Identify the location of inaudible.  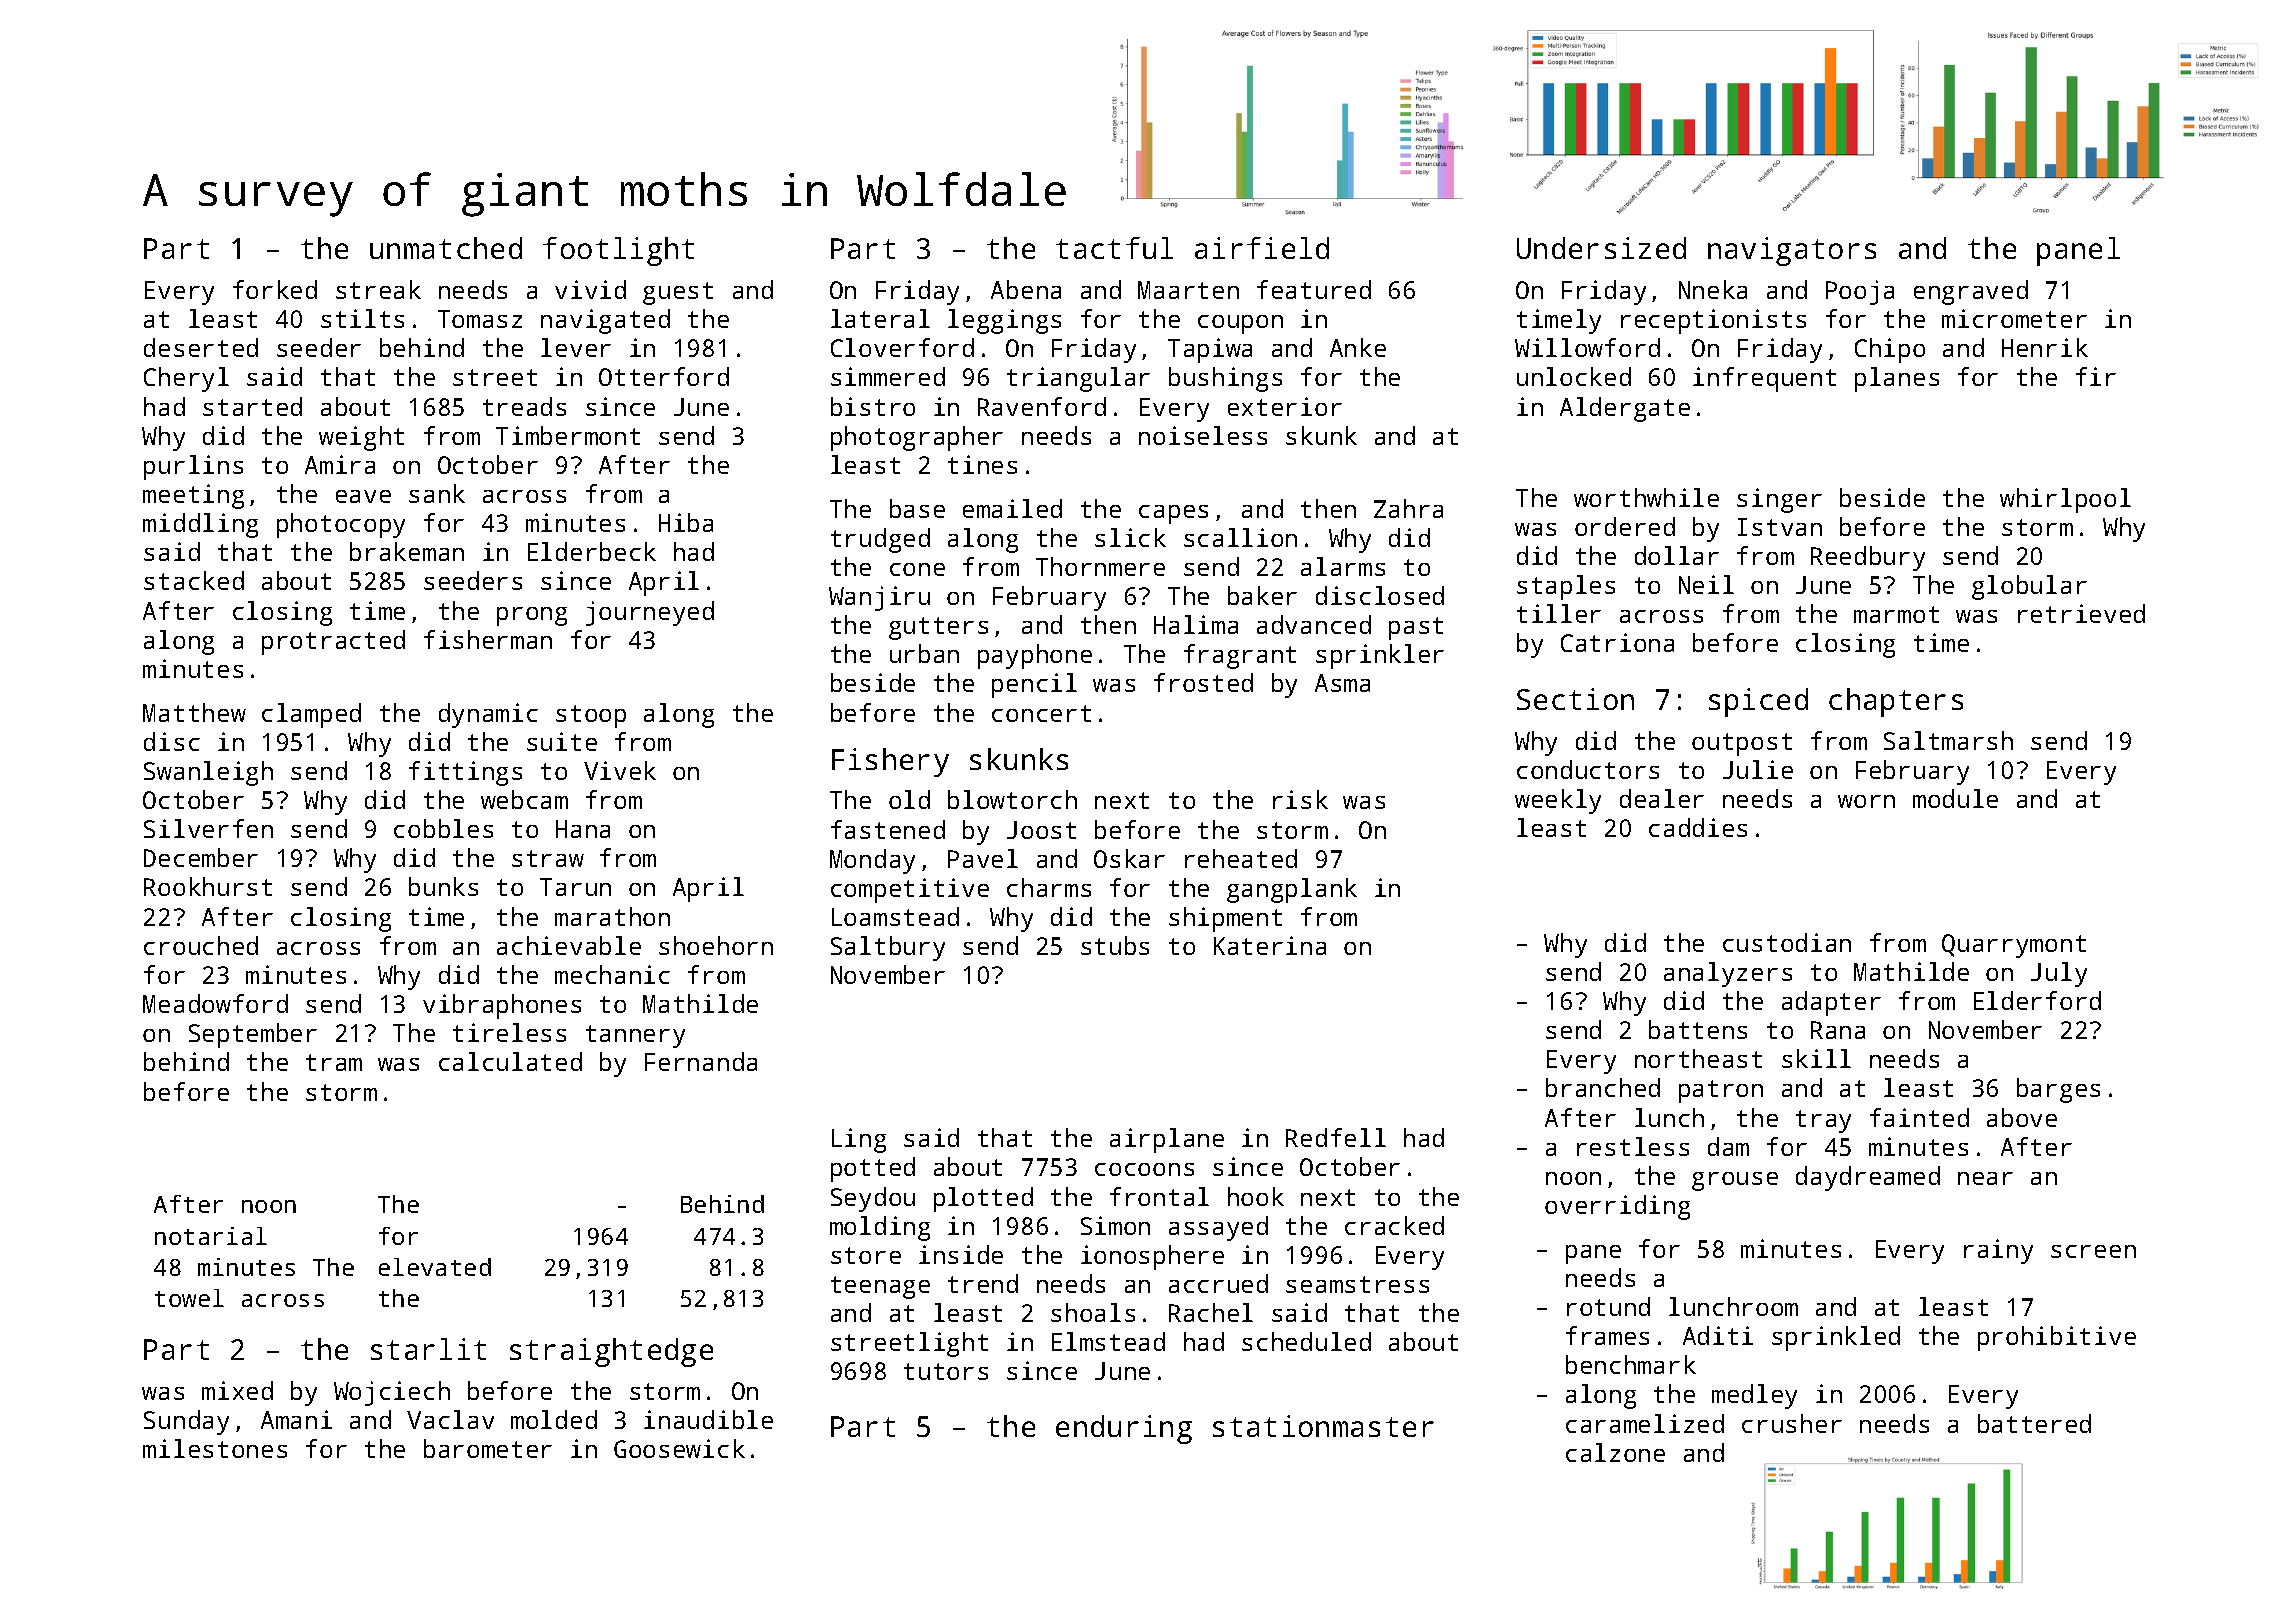
(708, 1419).
